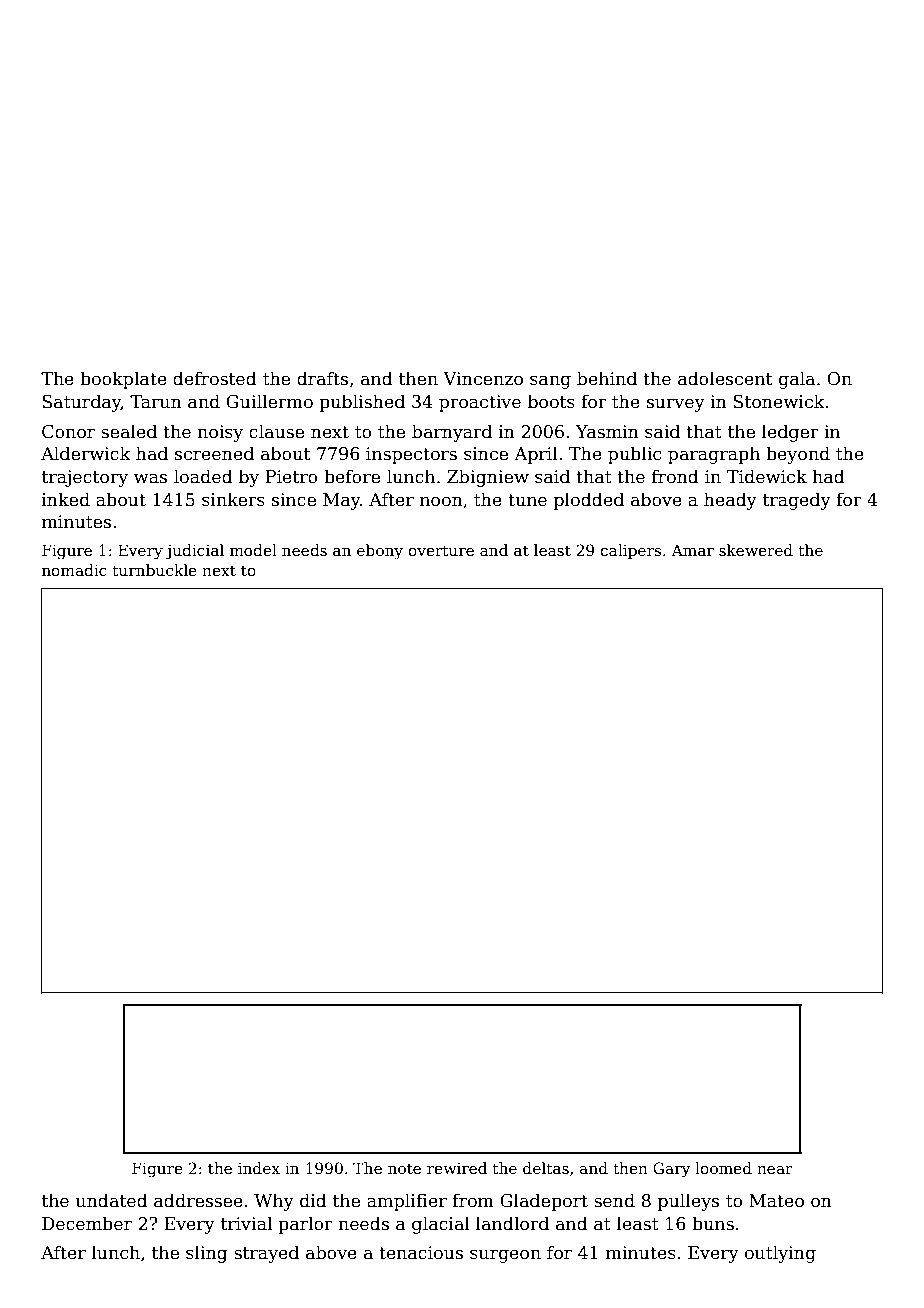 The image size is (924, 1308). I want to click on Gary, so click(672, 1170).
